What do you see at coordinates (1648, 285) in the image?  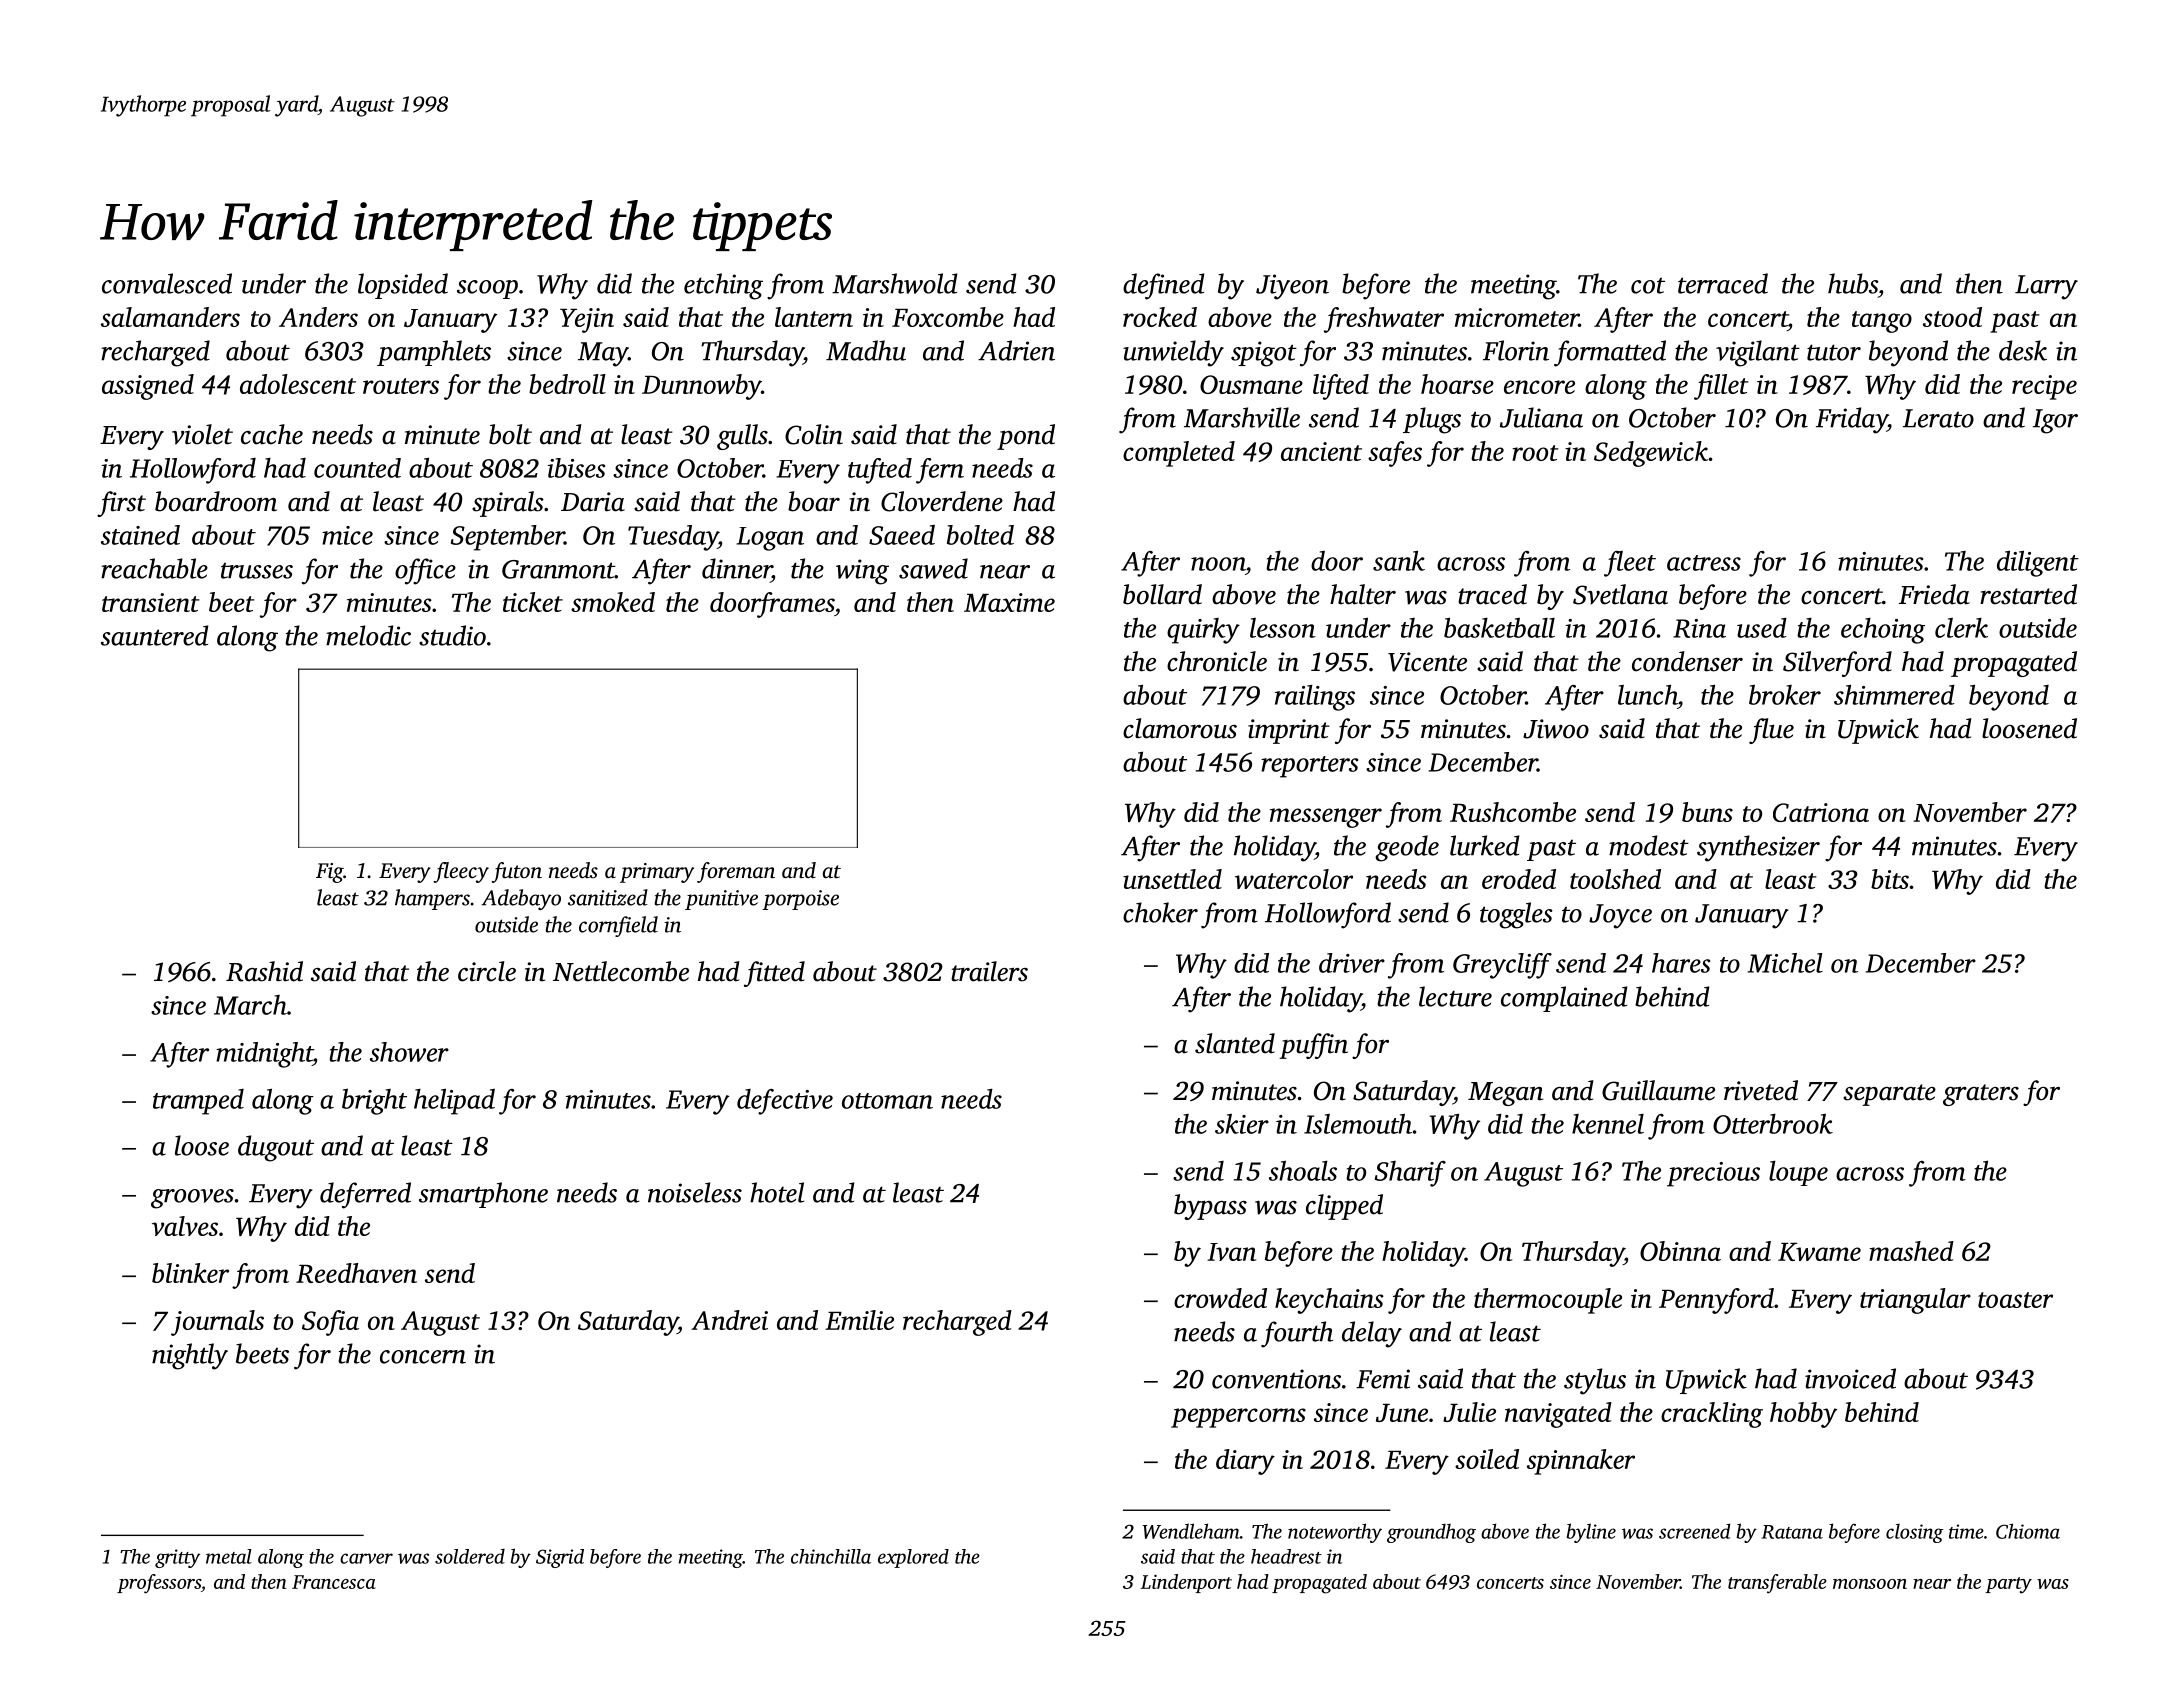 I see `cot` at bounding box center [1648, 285].
